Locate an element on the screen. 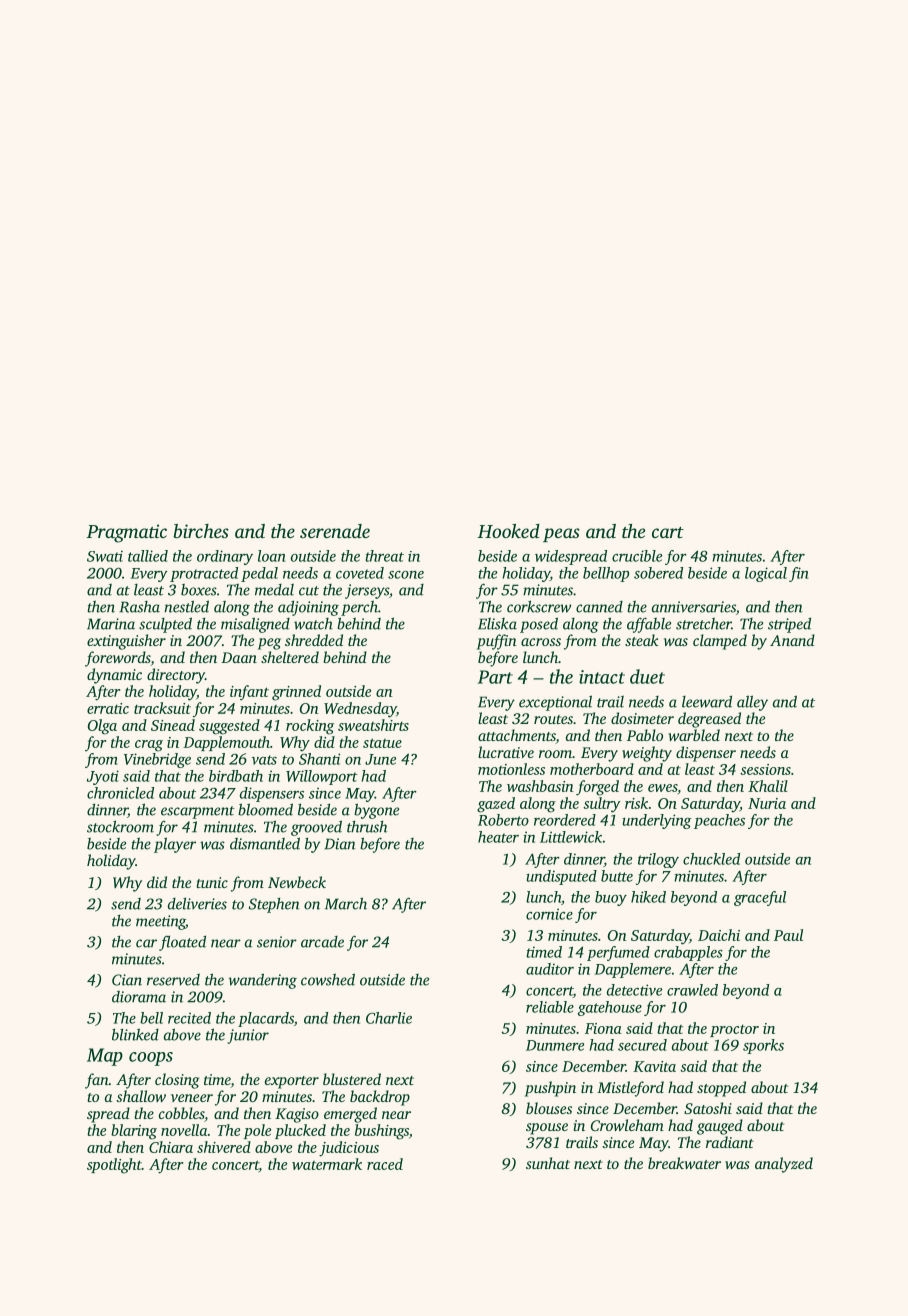  sporks is located at coordinates (763, 1046).
